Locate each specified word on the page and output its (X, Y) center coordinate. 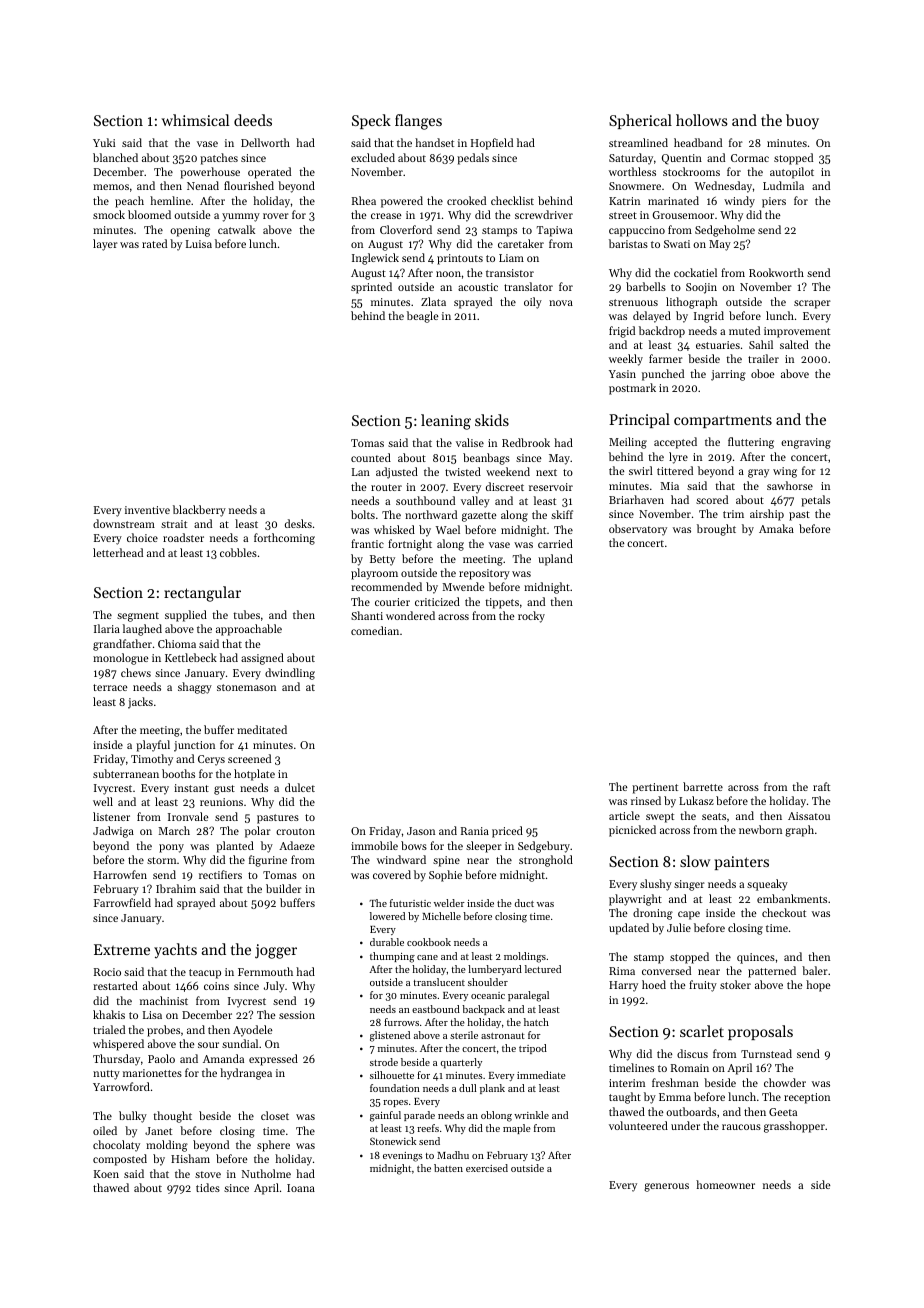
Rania (475, 831)
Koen (106, 1174)
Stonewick (393, 1141)
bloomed (149, 214)
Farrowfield (122, 902)
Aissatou (809, 816)
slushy (656, 885)
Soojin (701, 288)
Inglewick (375, 259)
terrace (110, 687)
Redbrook (526, 442)
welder (449, 903)
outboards (691, 1111)
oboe (762, 373)
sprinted (371, 288)
